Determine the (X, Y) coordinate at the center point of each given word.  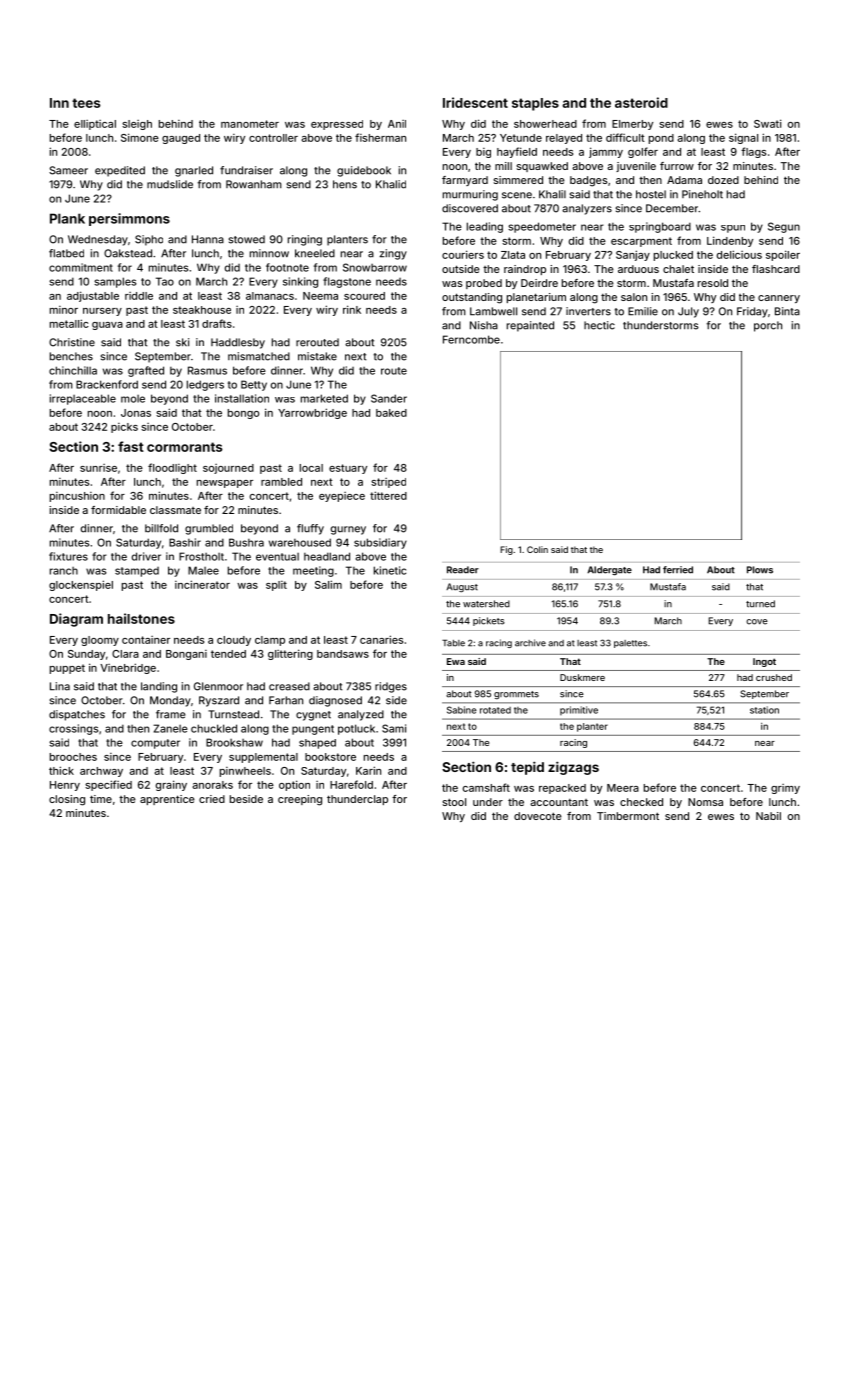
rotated (495, 710)
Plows (760, 570)
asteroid (641, 102)
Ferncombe (471, 339)
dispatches (77, 715)
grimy (785, 789)
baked (391, 413)
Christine (72, 342)
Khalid (391, 184)
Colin (537, 549)
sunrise (98, 468)
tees (86, 103)
